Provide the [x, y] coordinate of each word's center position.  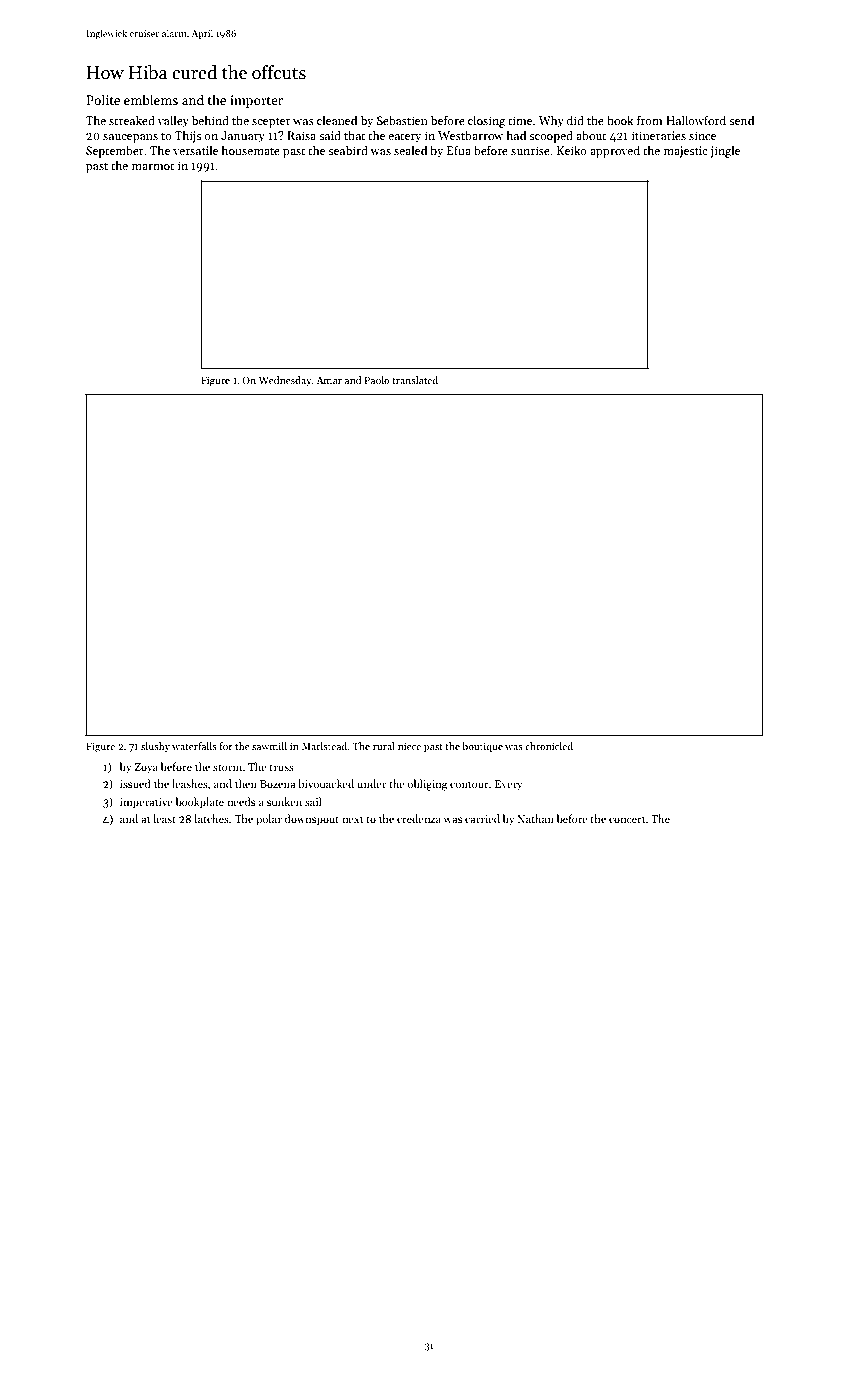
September [115, 151]
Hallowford [696, 120]
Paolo [377, 380]
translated [415, 380]
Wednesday [285, 381]
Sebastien [402, 120]
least [164, 818]
